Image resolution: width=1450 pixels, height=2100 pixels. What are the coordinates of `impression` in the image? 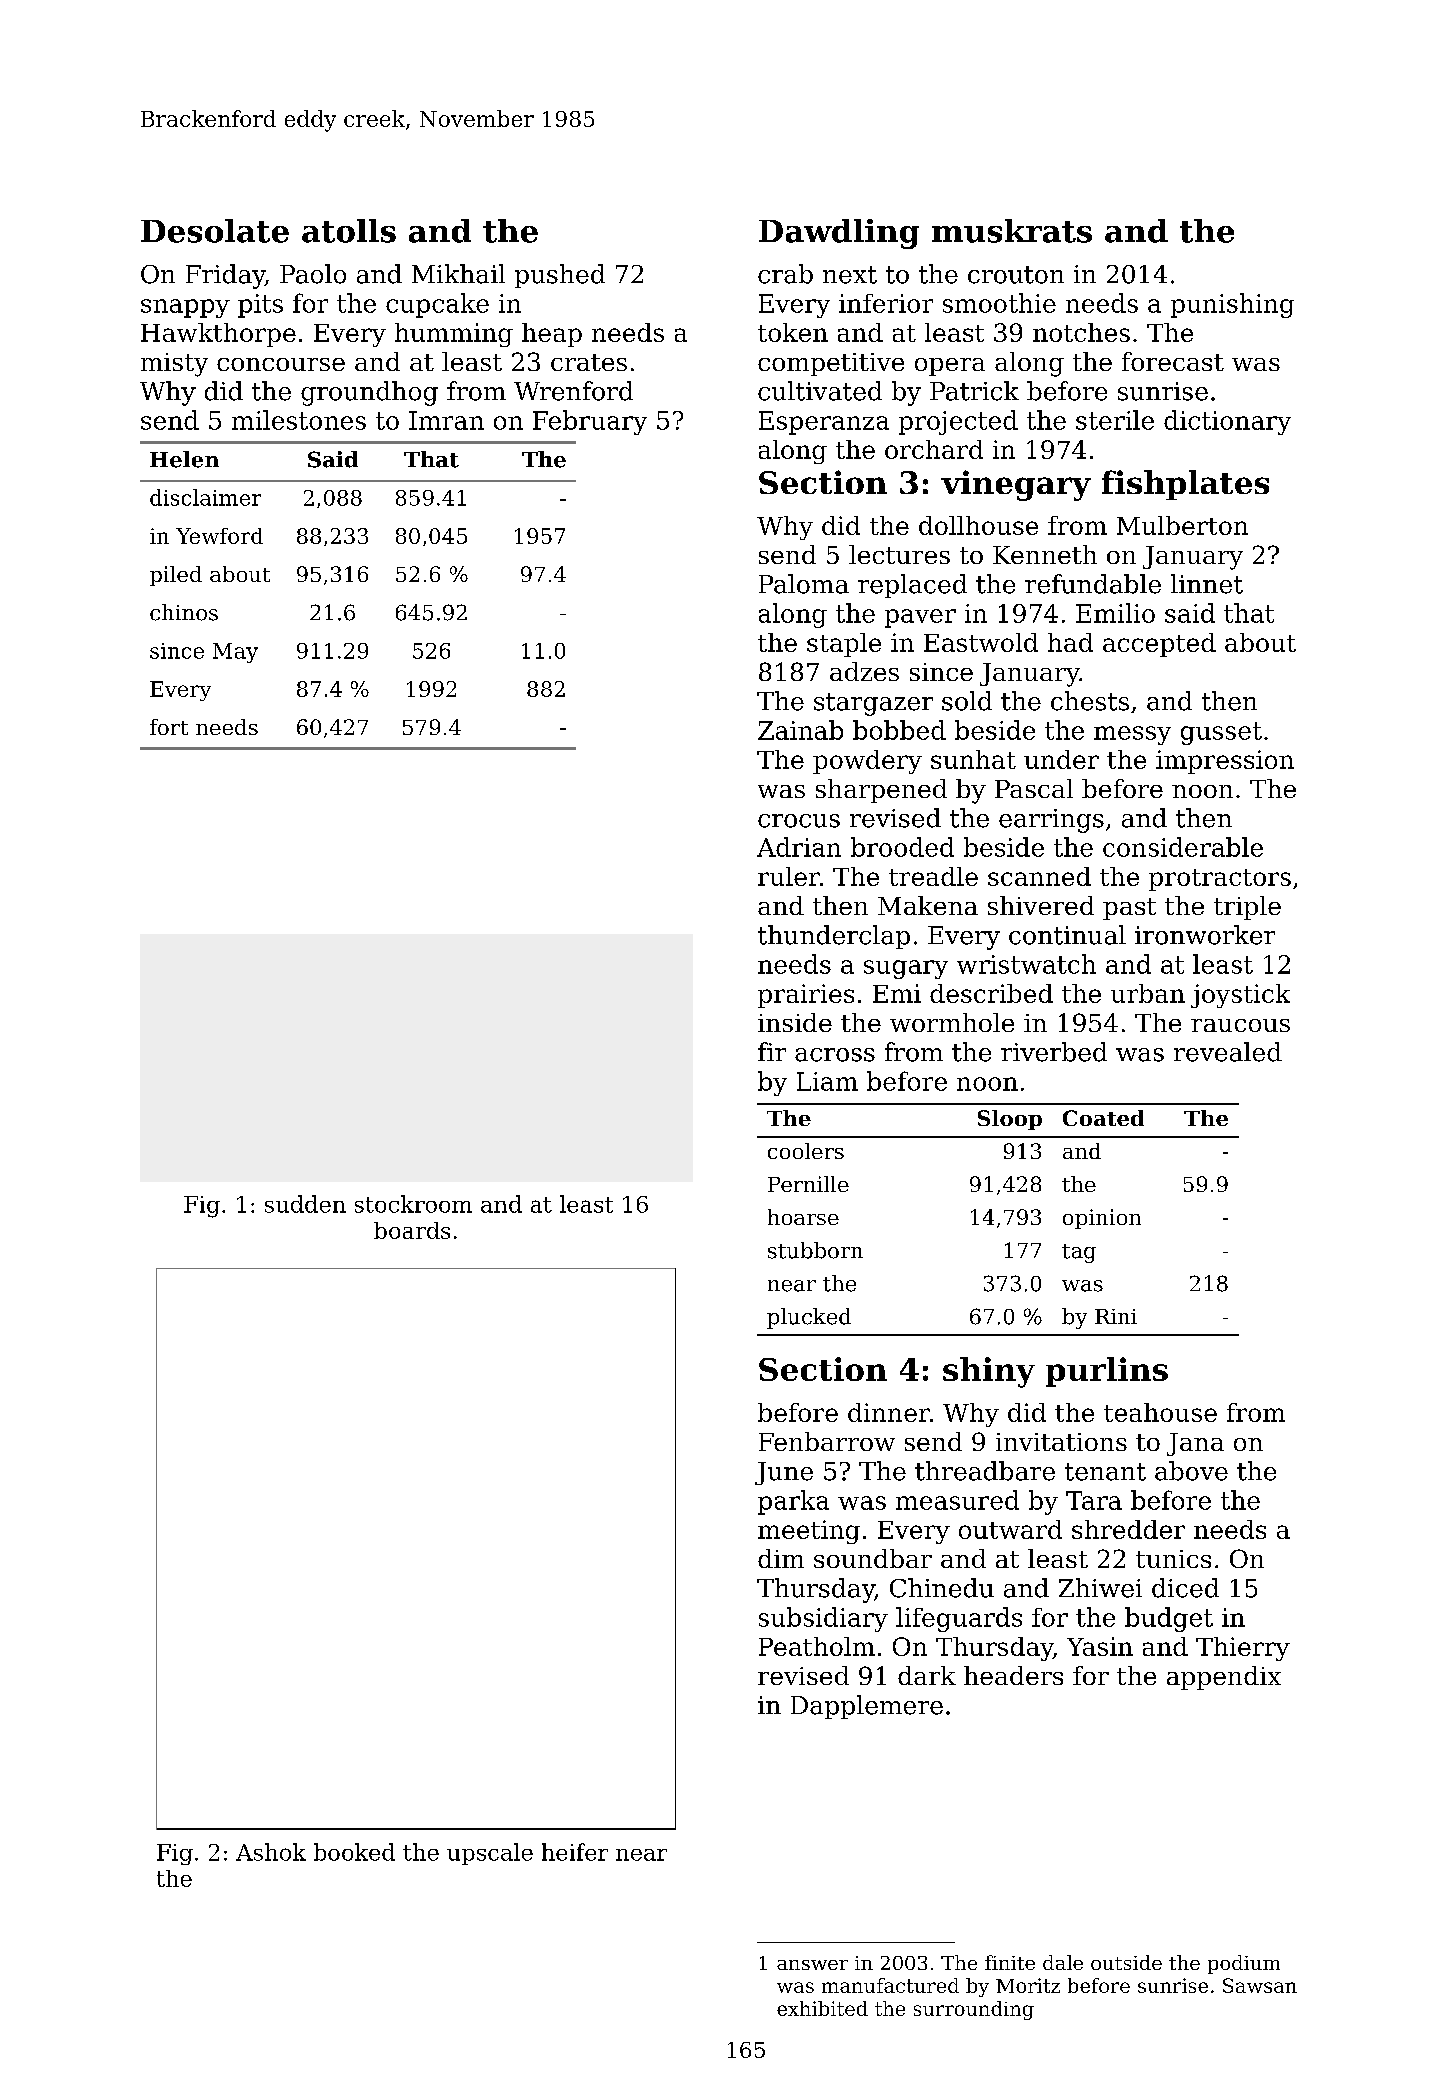 It's located at (1225, 762).
